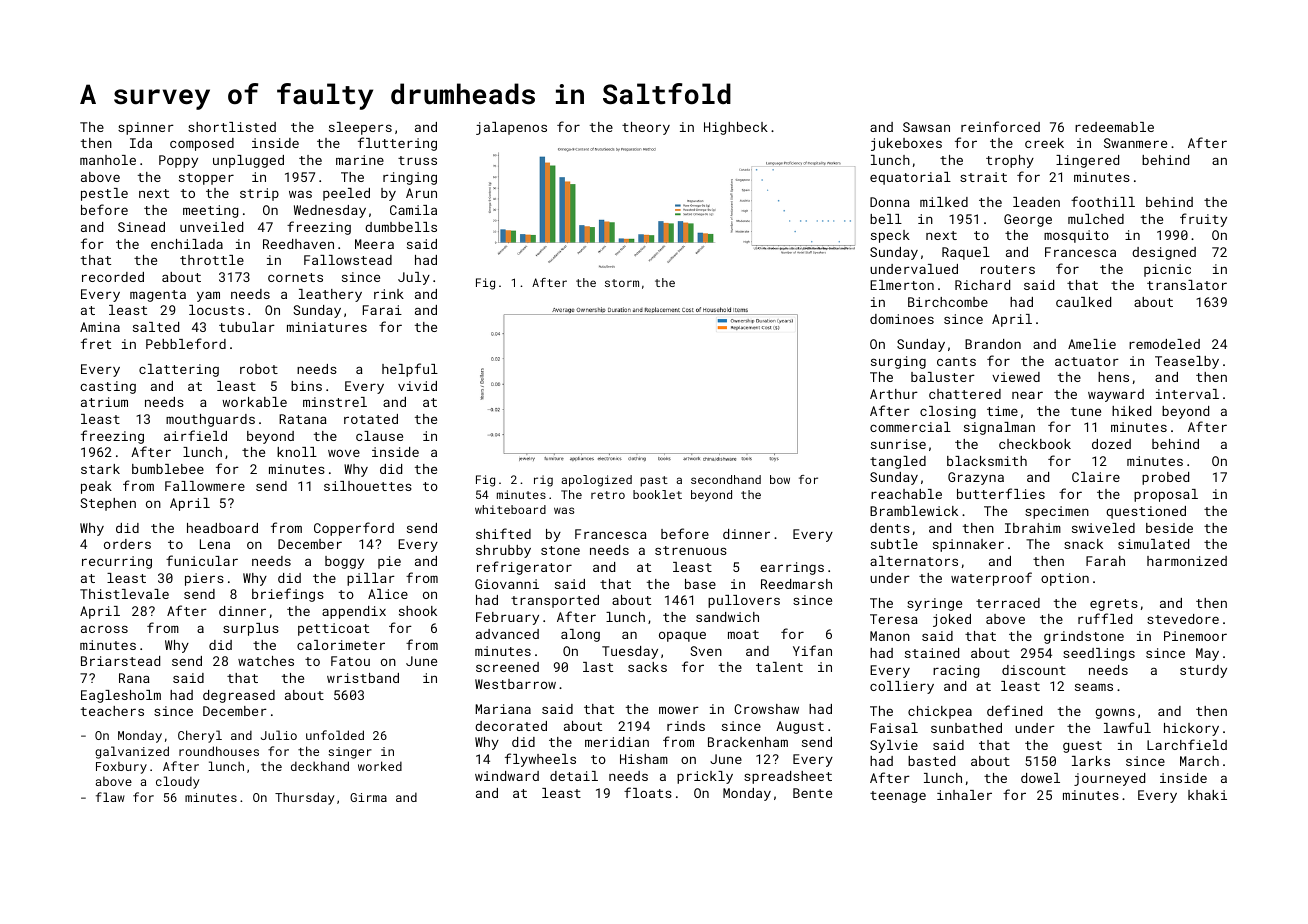 This screenshot has width=1308, height=924. I want to click on Claire, so click(1096, 477).
